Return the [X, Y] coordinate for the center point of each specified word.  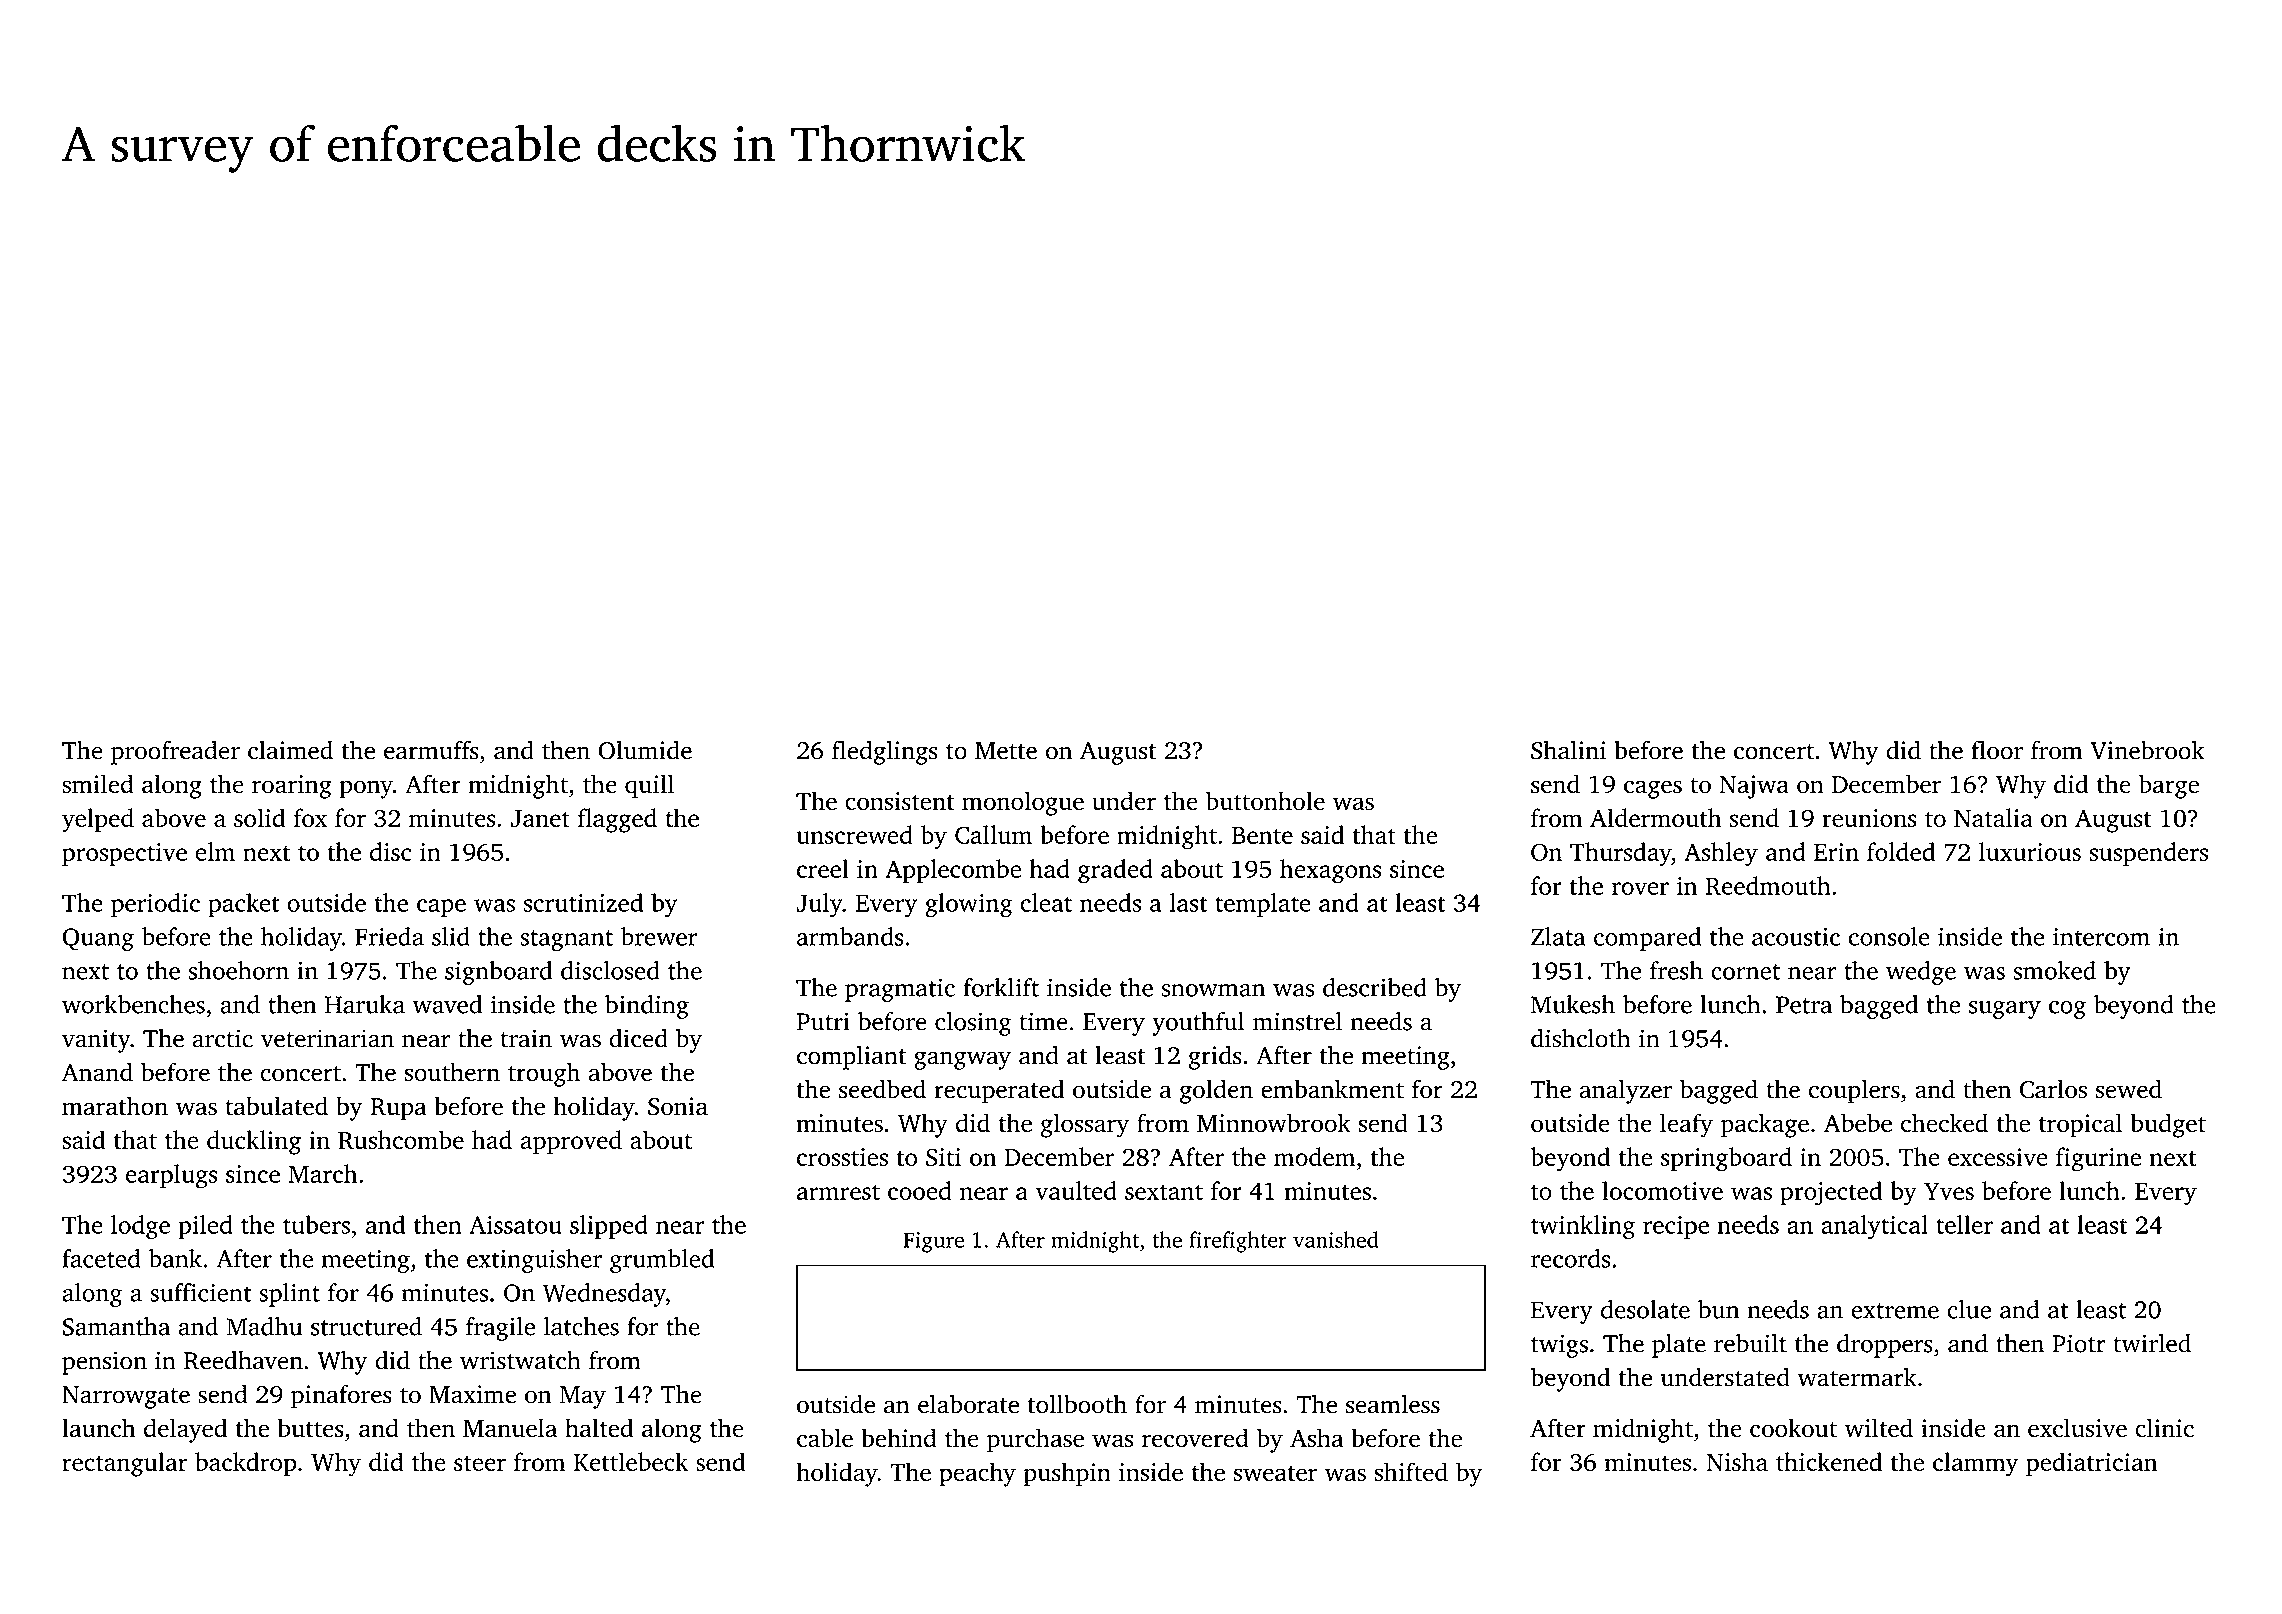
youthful [1198, 1024]
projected [1831, 1193]
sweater [1275, 1473]
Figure [933, 1242]
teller [1964, 1224]
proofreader [175, 752]
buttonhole [1265, 800]
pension [104, 1363]
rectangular [125, 1464]
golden [1216, 1091]
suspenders [2148, 854]
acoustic [1796, 937]
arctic [222, 1038]
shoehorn [238, 970]
